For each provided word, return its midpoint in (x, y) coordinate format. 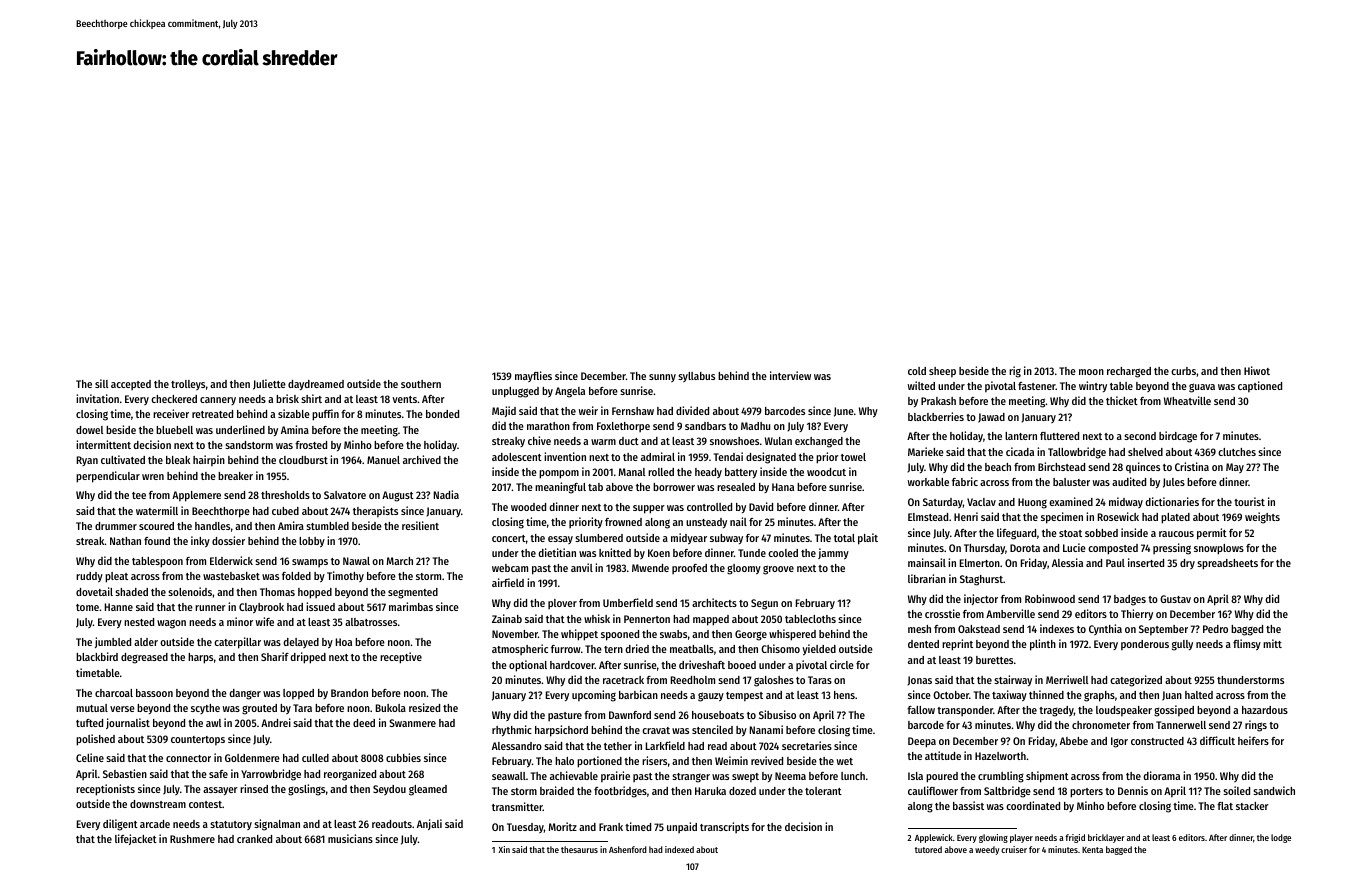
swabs (673, 634)
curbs (1183, 371)
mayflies (533, 376)
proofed (689, 569)
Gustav (1175, 599)
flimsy (1247, 645)
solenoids (190, 591)
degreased (144, 658)
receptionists (105, 790)
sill (101, 383)
